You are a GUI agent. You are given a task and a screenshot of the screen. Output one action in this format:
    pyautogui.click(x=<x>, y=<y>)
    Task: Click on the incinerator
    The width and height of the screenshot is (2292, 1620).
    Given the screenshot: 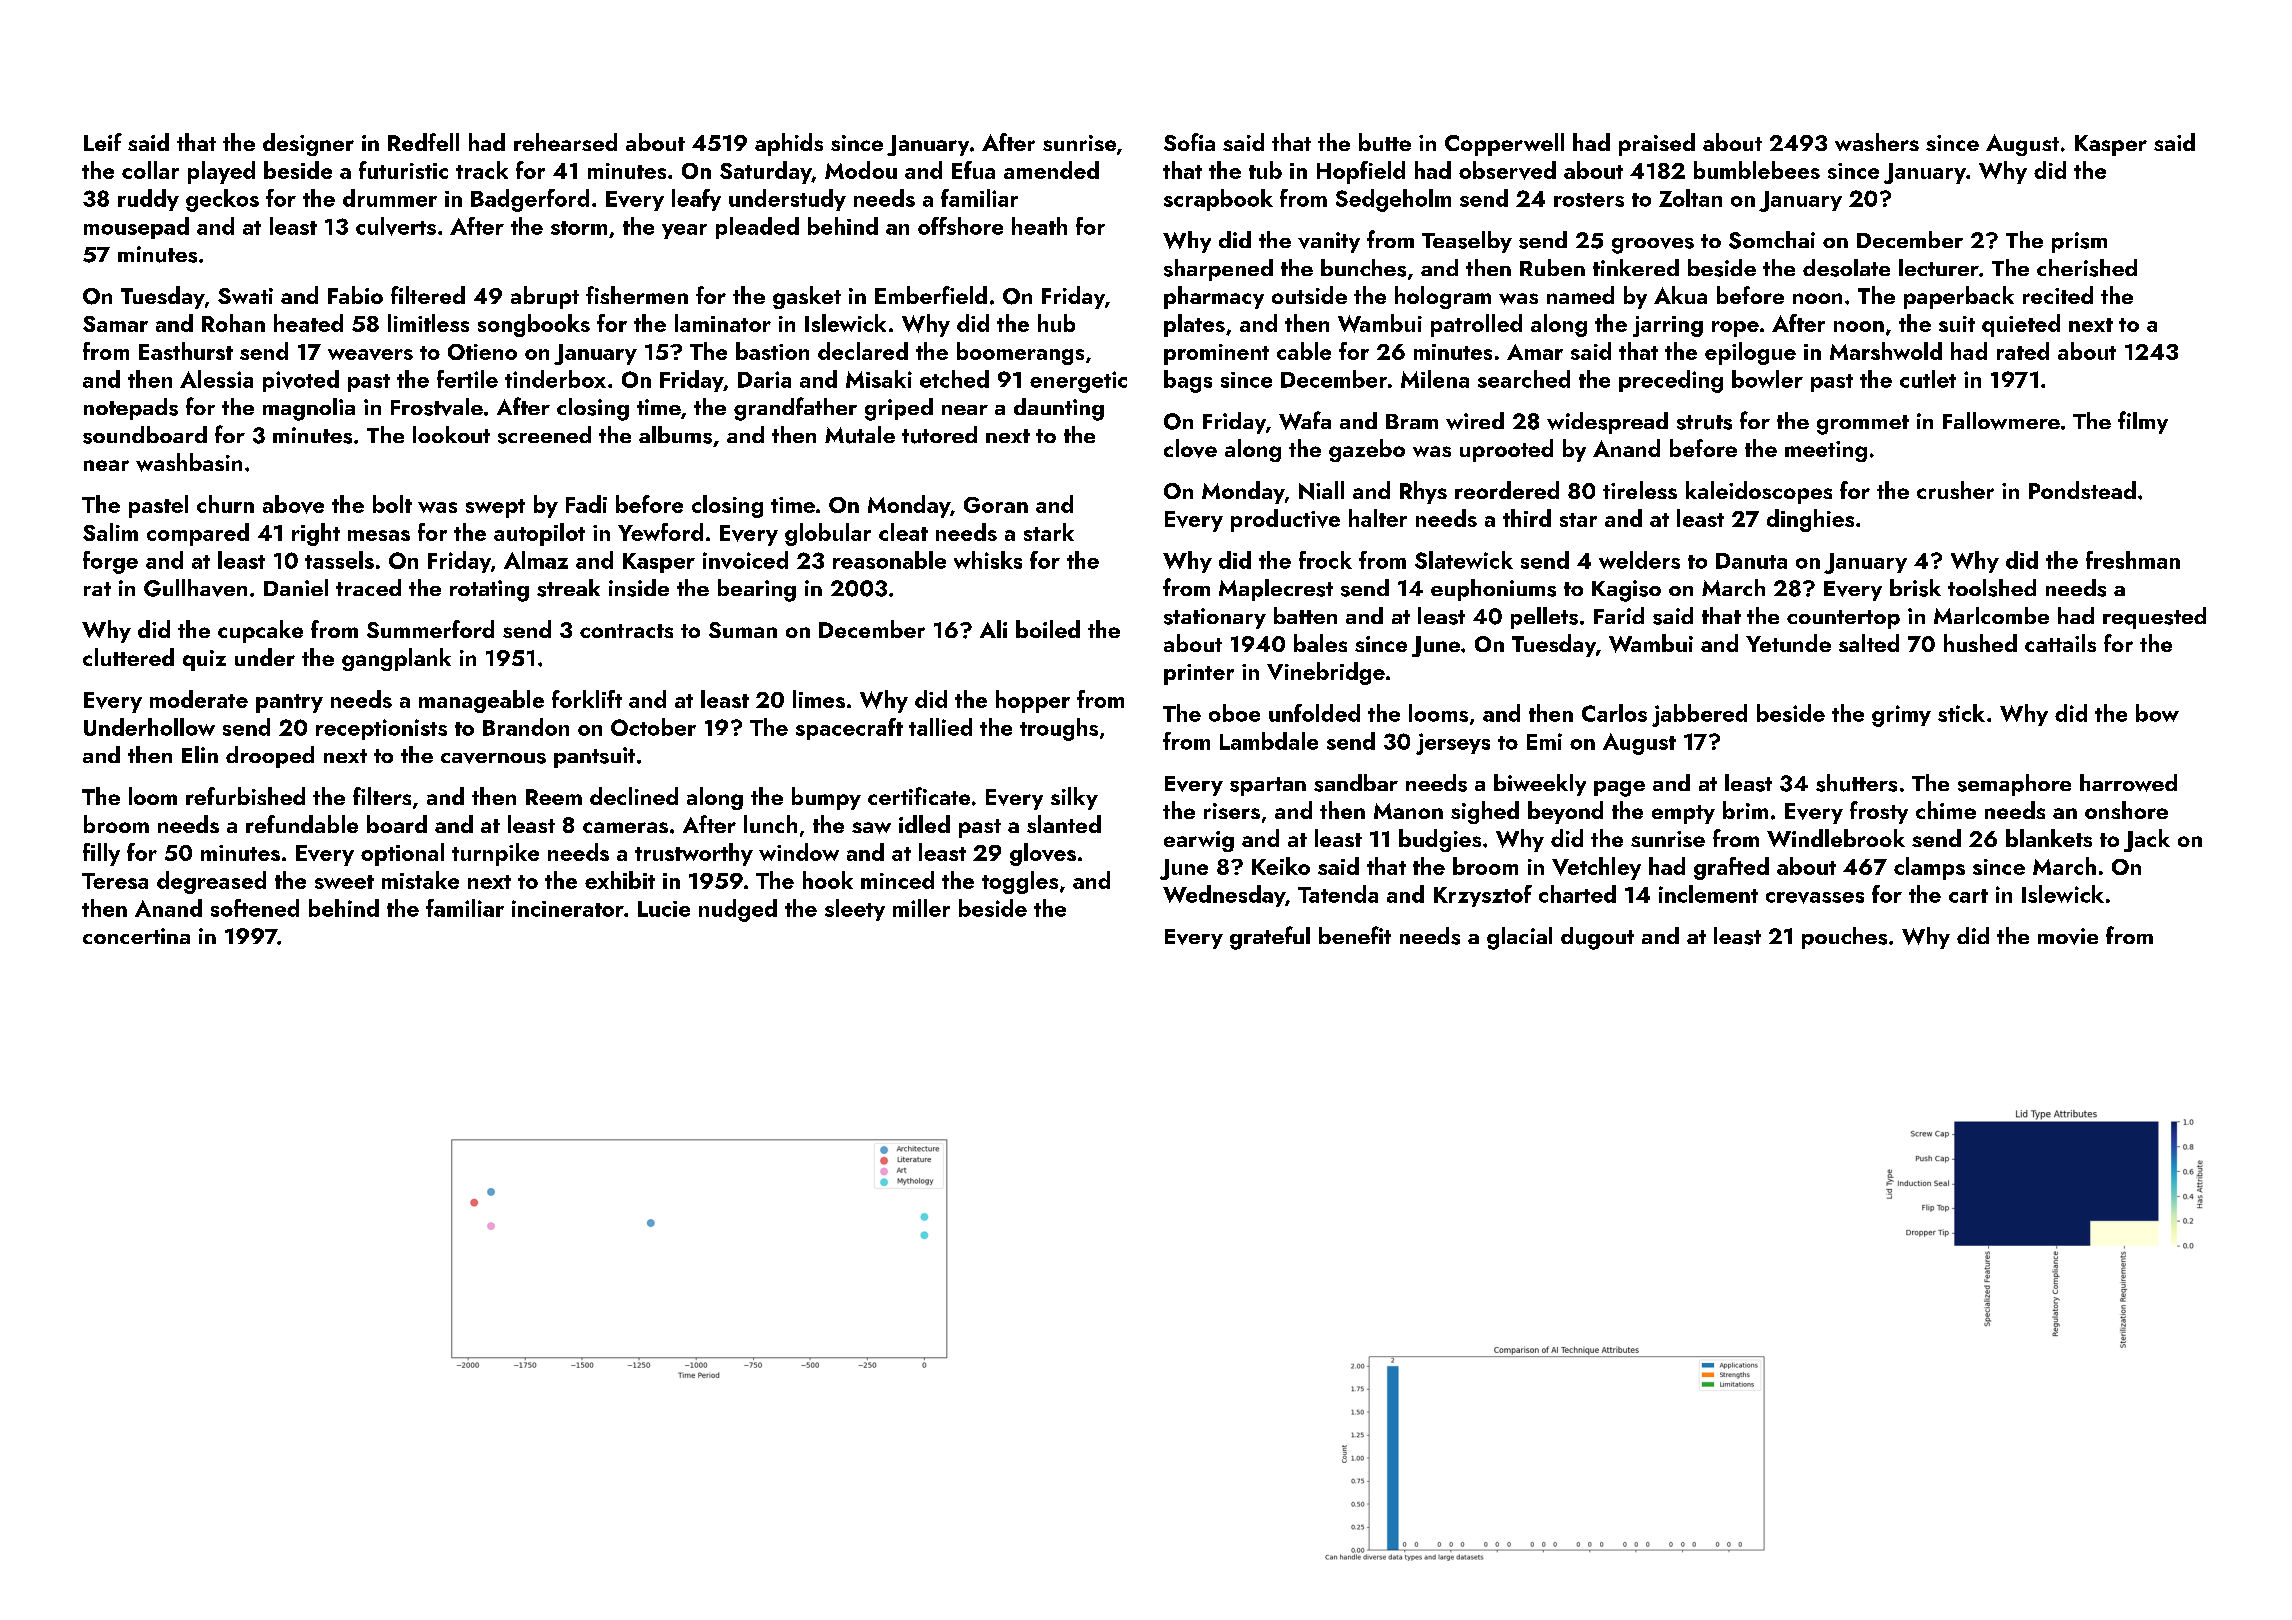 What is the action you would take?
    pyautogui.click(x=568, y=908)
